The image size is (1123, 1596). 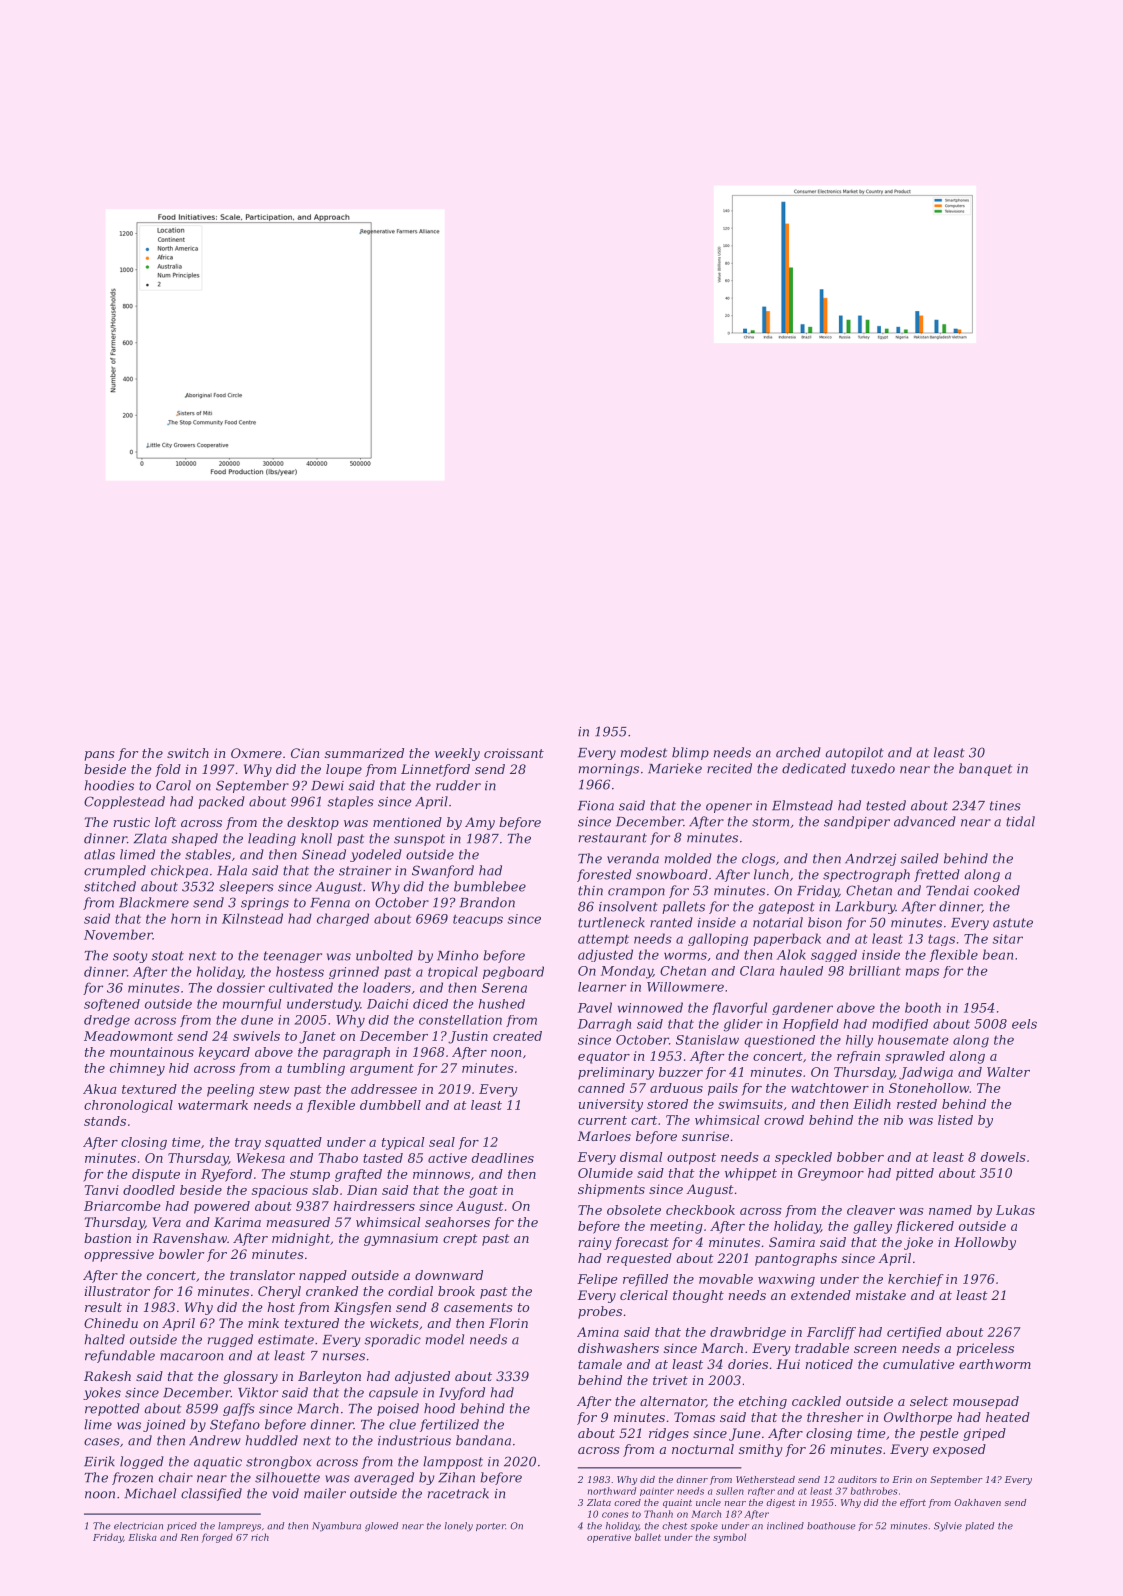 I want to click on porter, so click(x=490, y=1527).
